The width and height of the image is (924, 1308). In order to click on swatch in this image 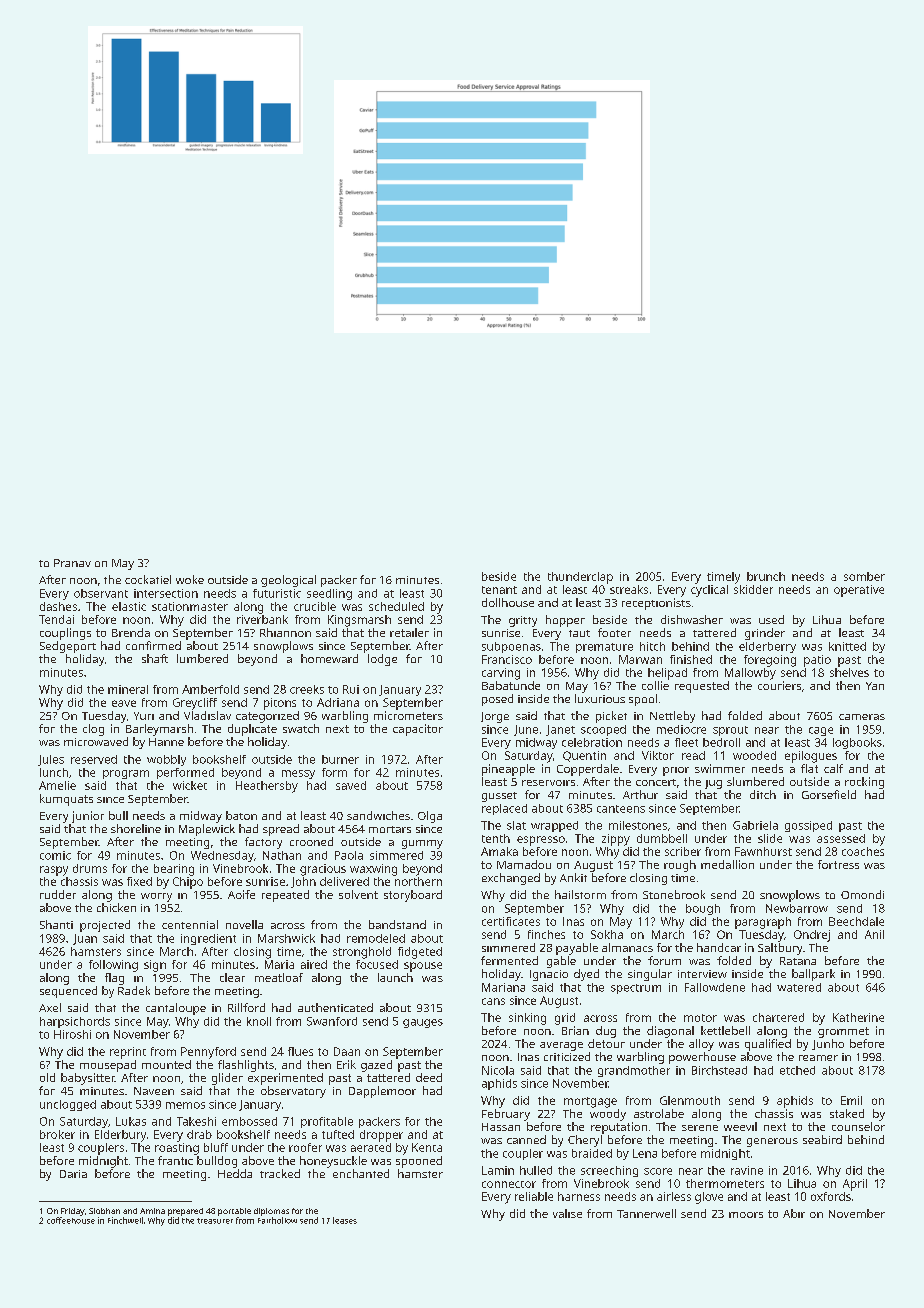, I will do `click(301, 728)`.
